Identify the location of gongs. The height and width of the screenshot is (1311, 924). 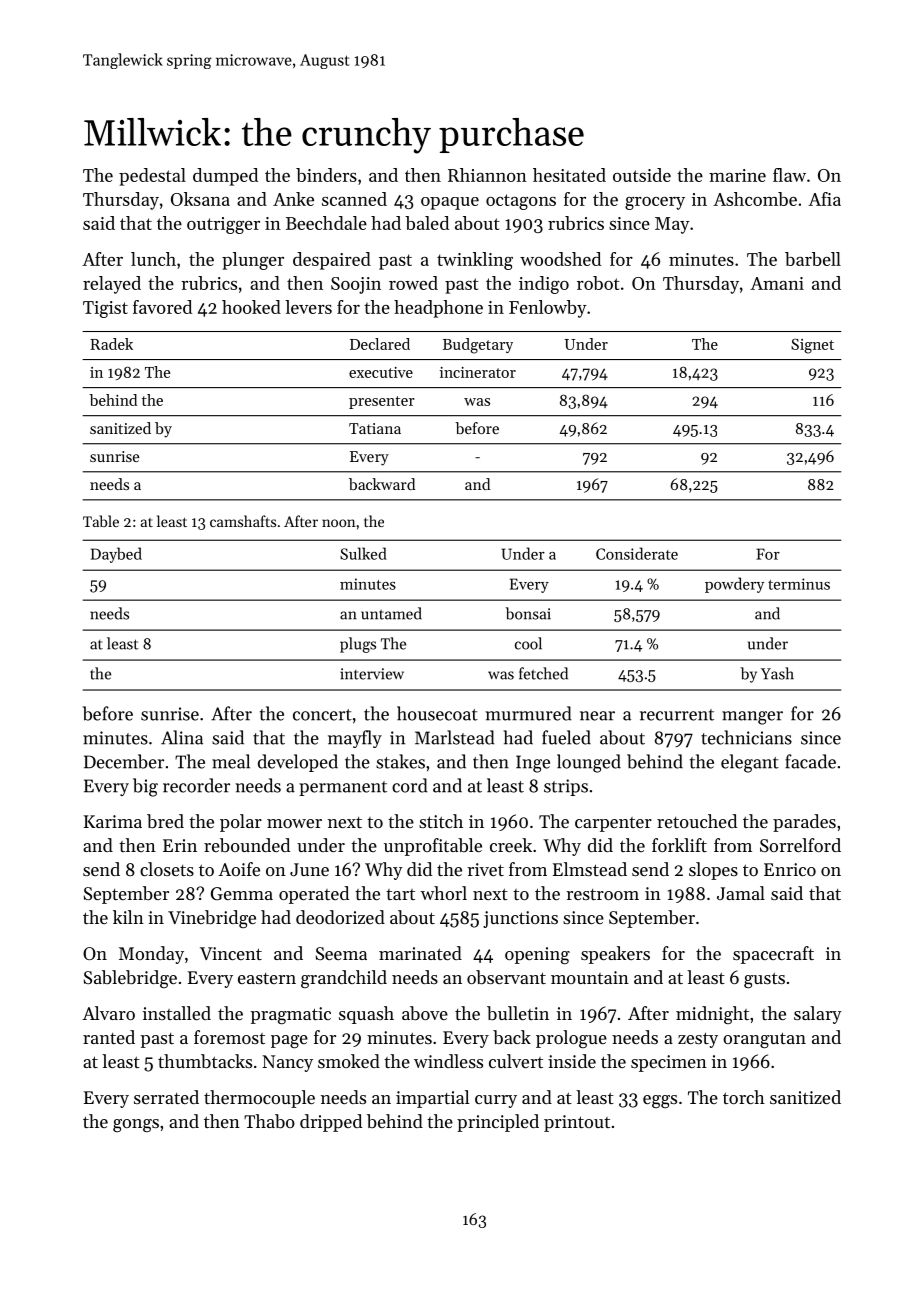
(136, 1125).
